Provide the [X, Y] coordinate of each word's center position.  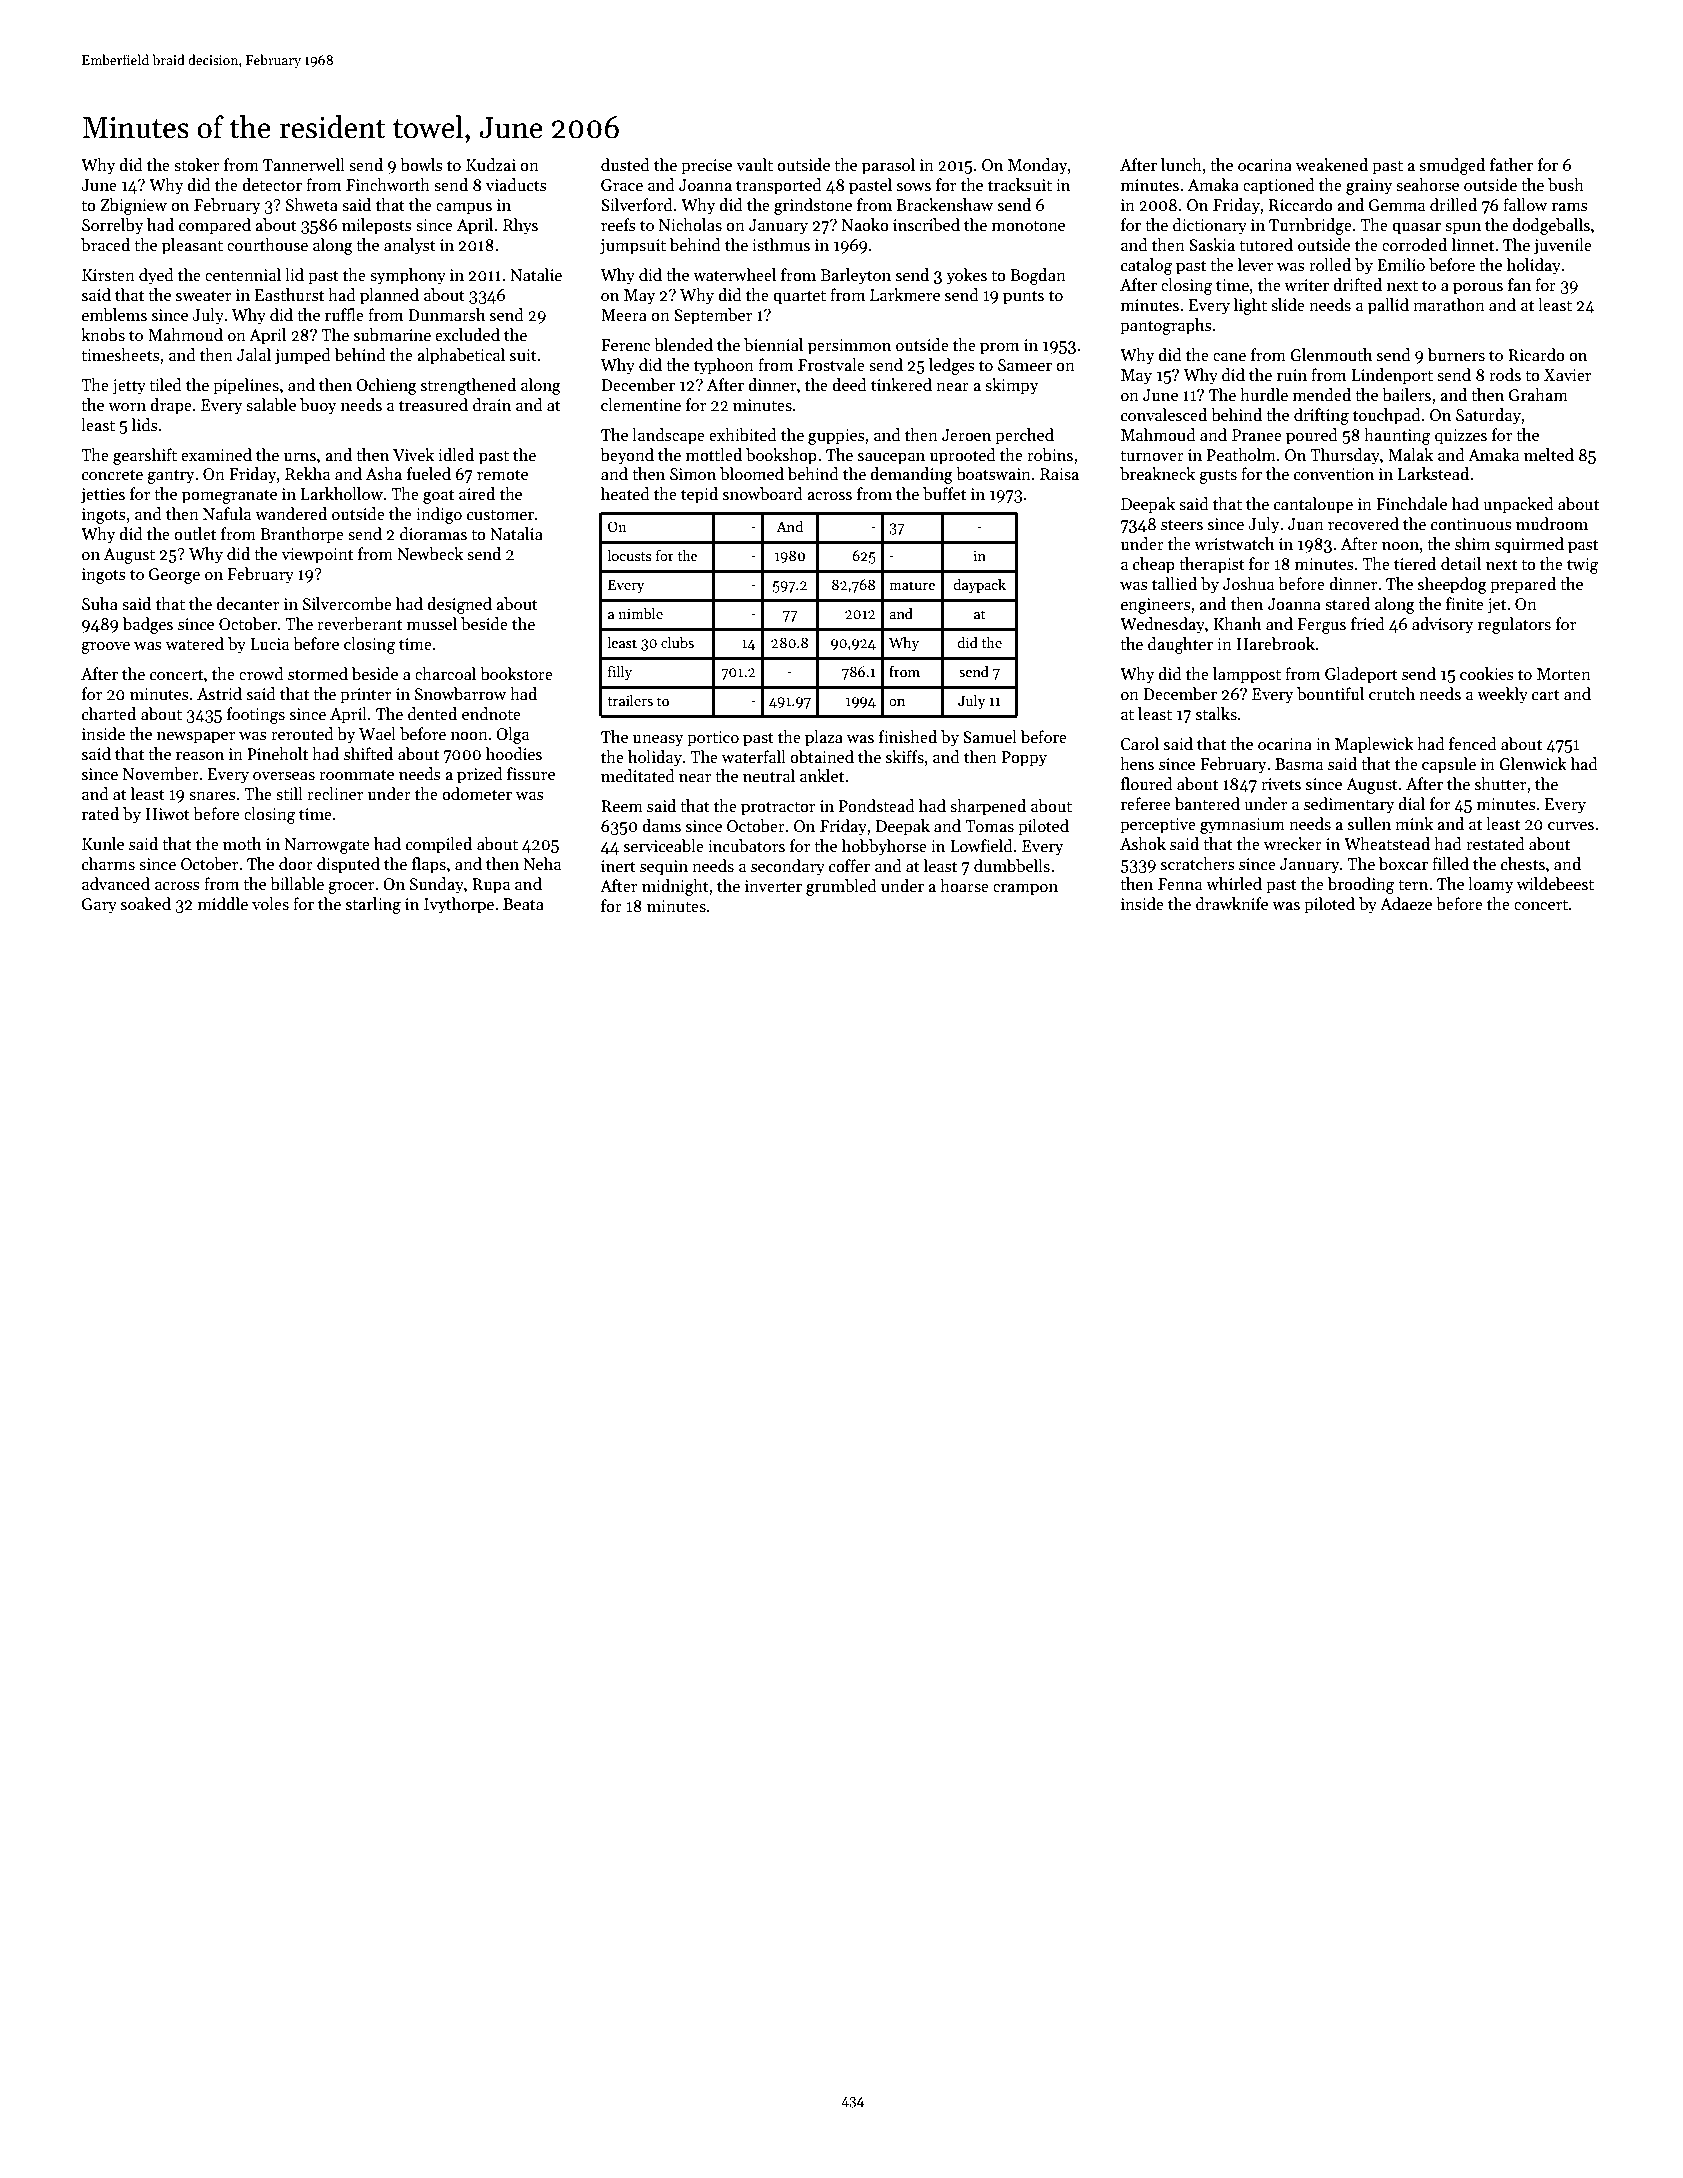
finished [908, 737]
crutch [1392, 694]
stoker [196, 165]
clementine [641, 405]
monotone [1028, 226]
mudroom [1552, 524]
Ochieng [386, 386]
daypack [979, 586]
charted [109, 714]
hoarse [964, 886]
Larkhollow [342, 494]
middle [223, 904]
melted [1549, 455]
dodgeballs [1551, 226]
